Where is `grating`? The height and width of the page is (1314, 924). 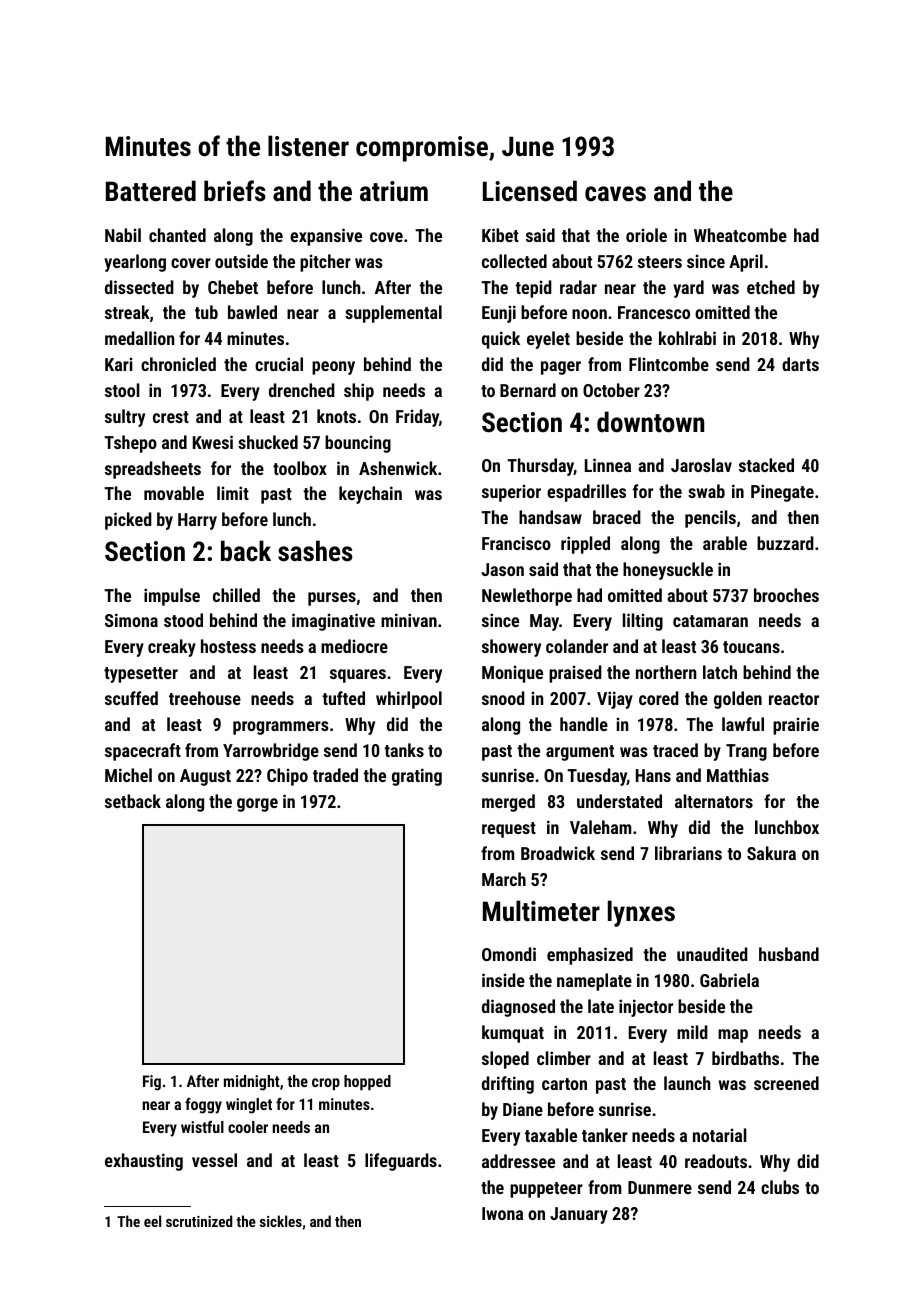 grating is located at coordinates (417, 777).
